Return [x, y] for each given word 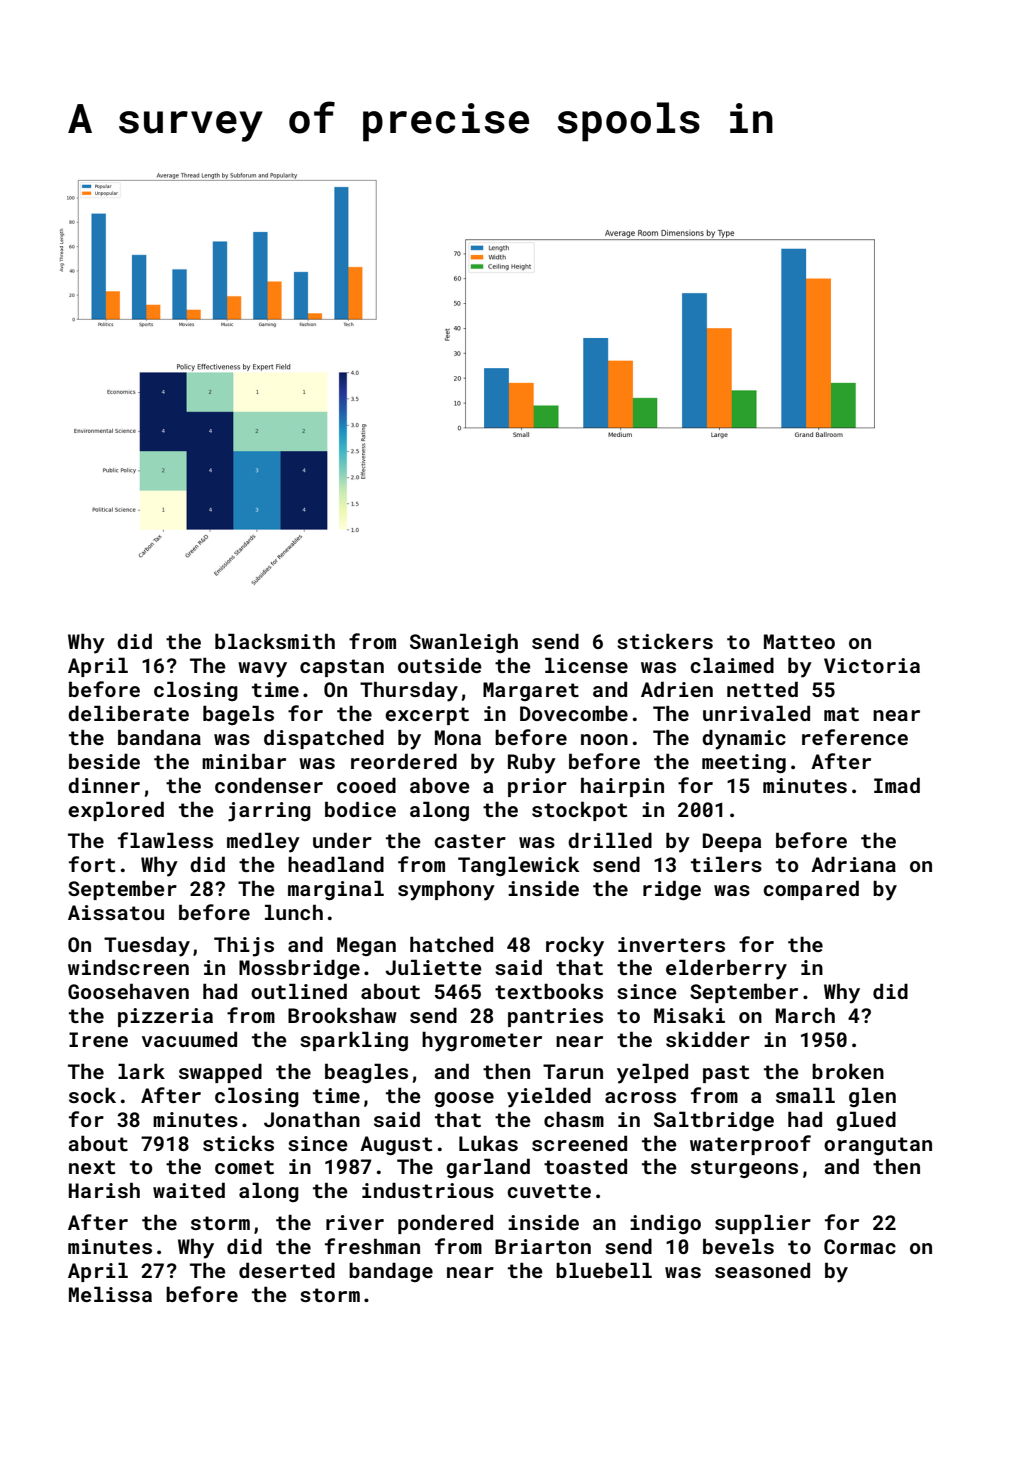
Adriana [853, 864]
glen [872, 1097]
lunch [294, 912]
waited [189, 1190]
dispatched [324, 739]
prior [537, 787]
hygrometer [482, 1041]
